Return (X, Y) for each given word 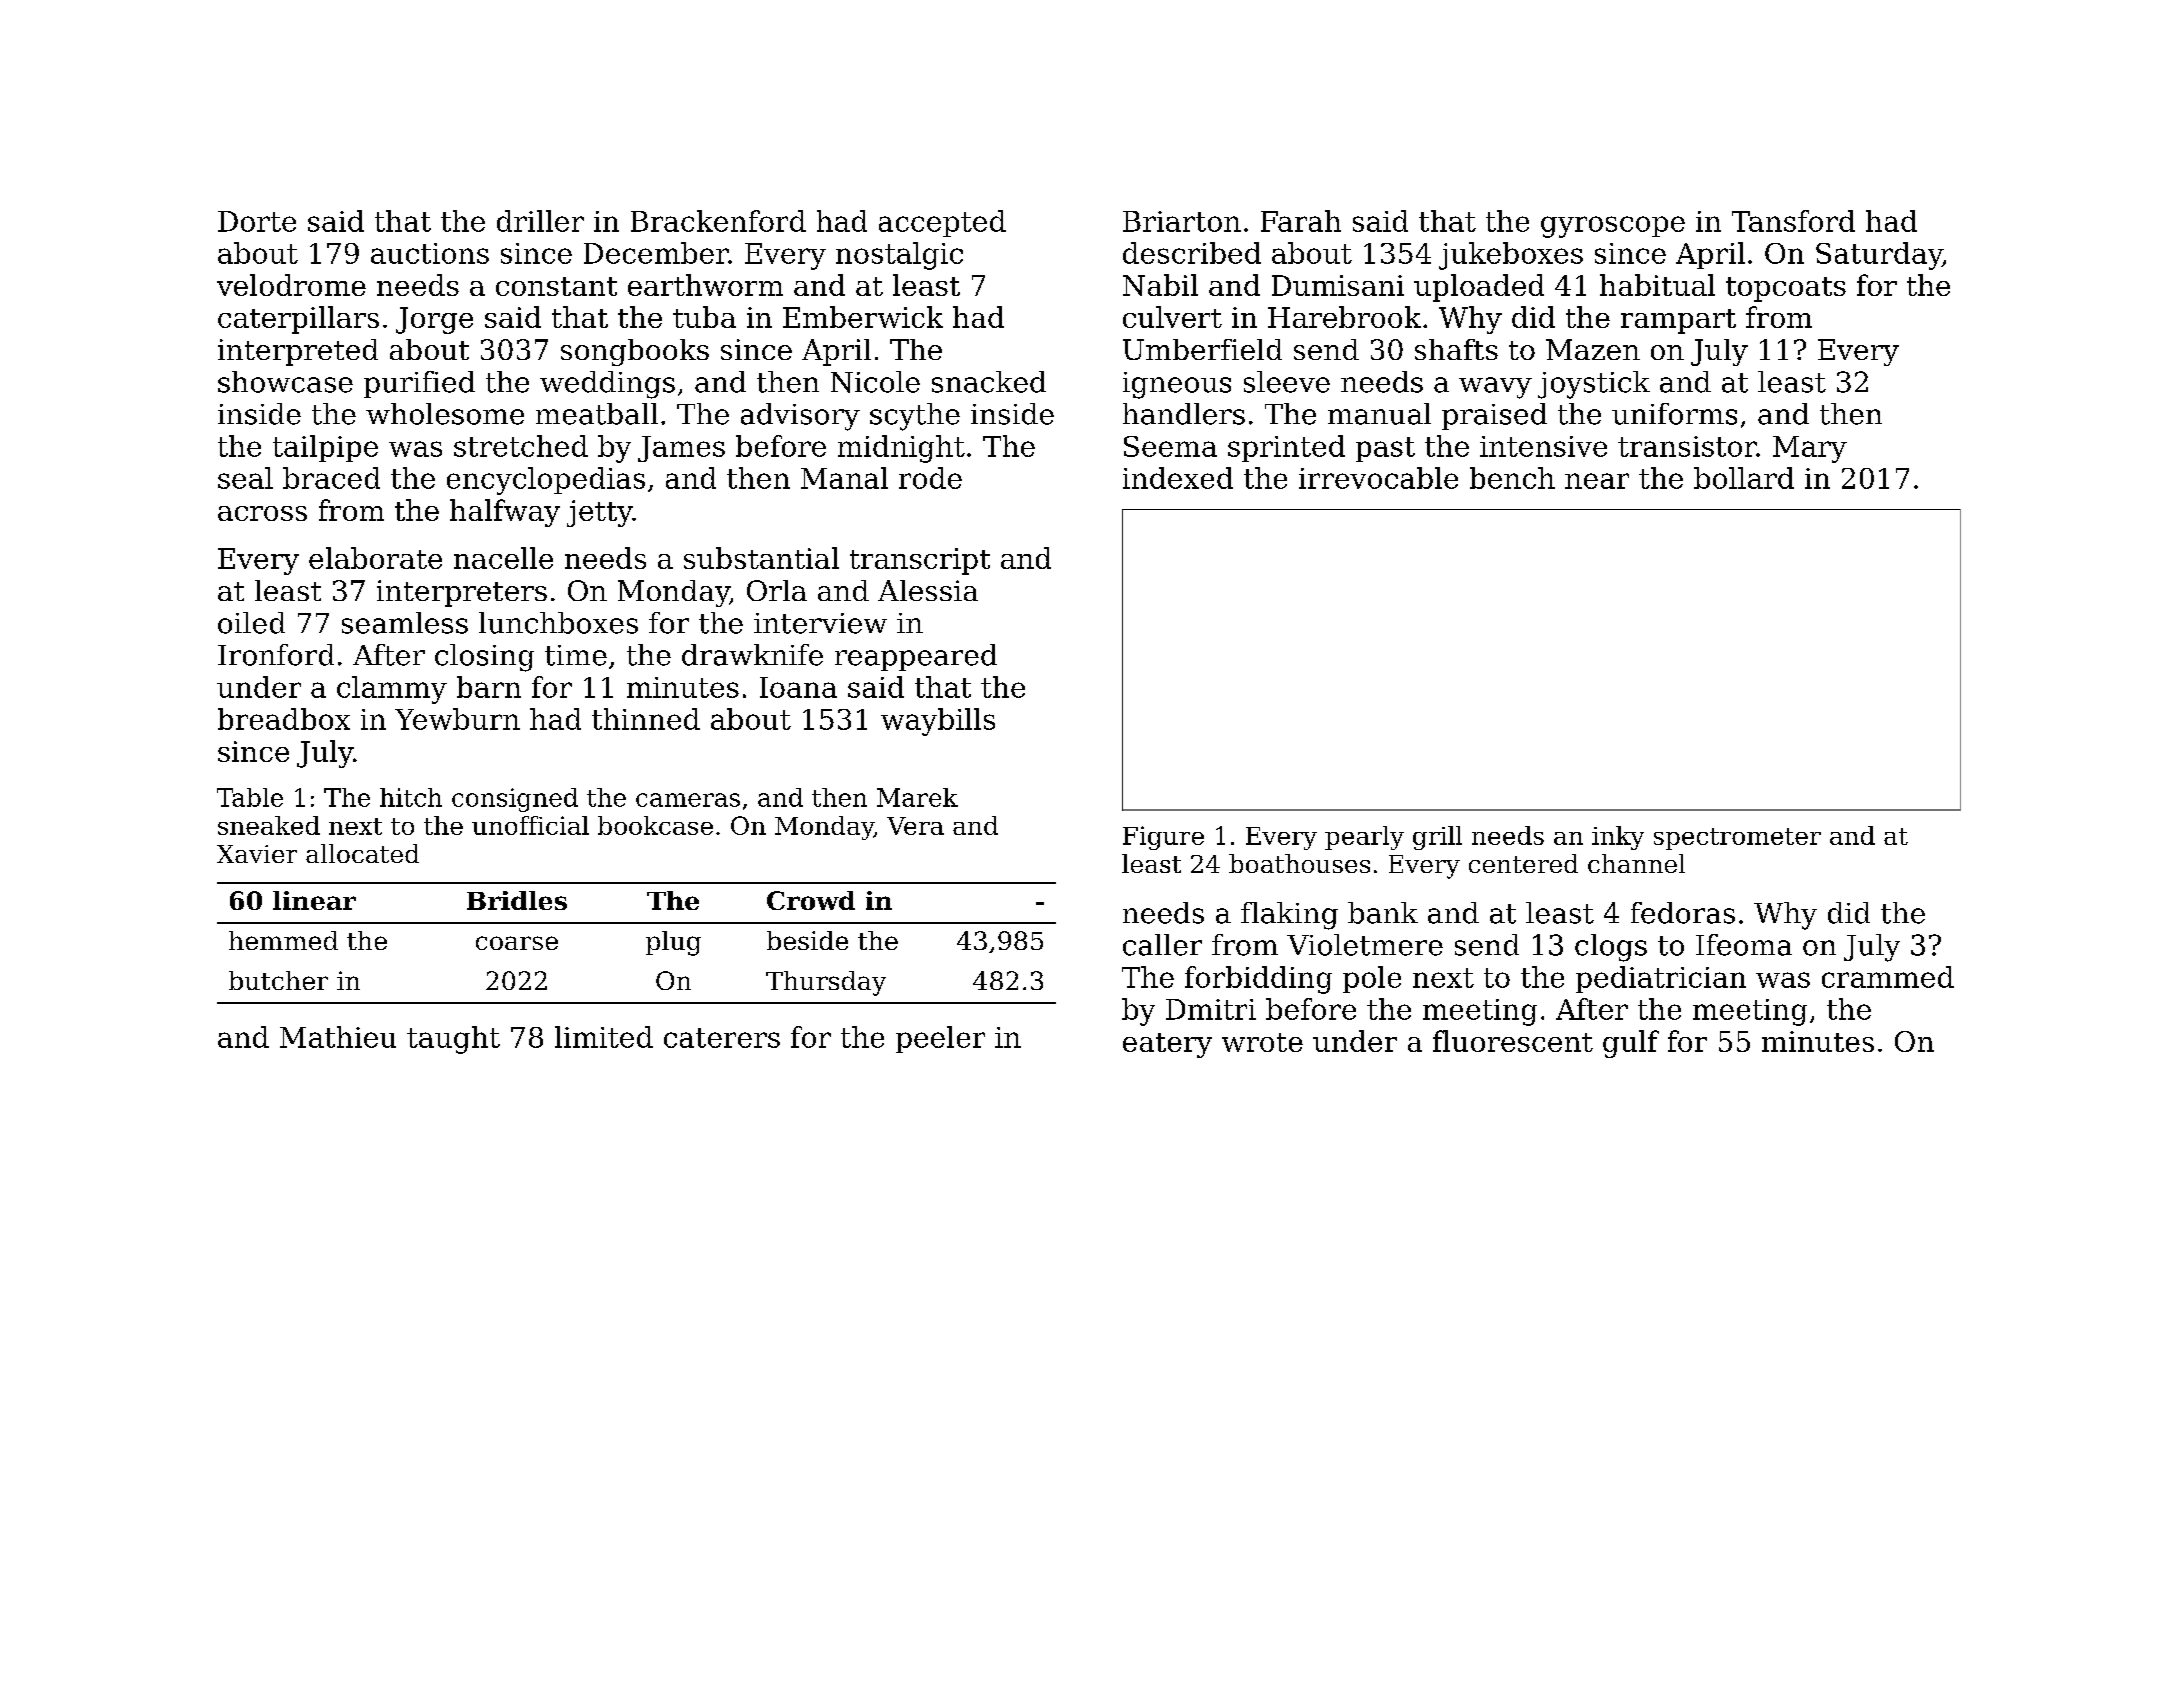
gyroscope (1613, 227)
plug (673, 943)
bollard (1744, 478)
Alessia (928, 590)
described (1192, 253)
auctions (430, 253)
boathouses (1299, 863)
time (576, 655)
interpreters (462, 593)
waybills (938, 722)
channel (1636, 863)
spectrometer (1737, 839)
